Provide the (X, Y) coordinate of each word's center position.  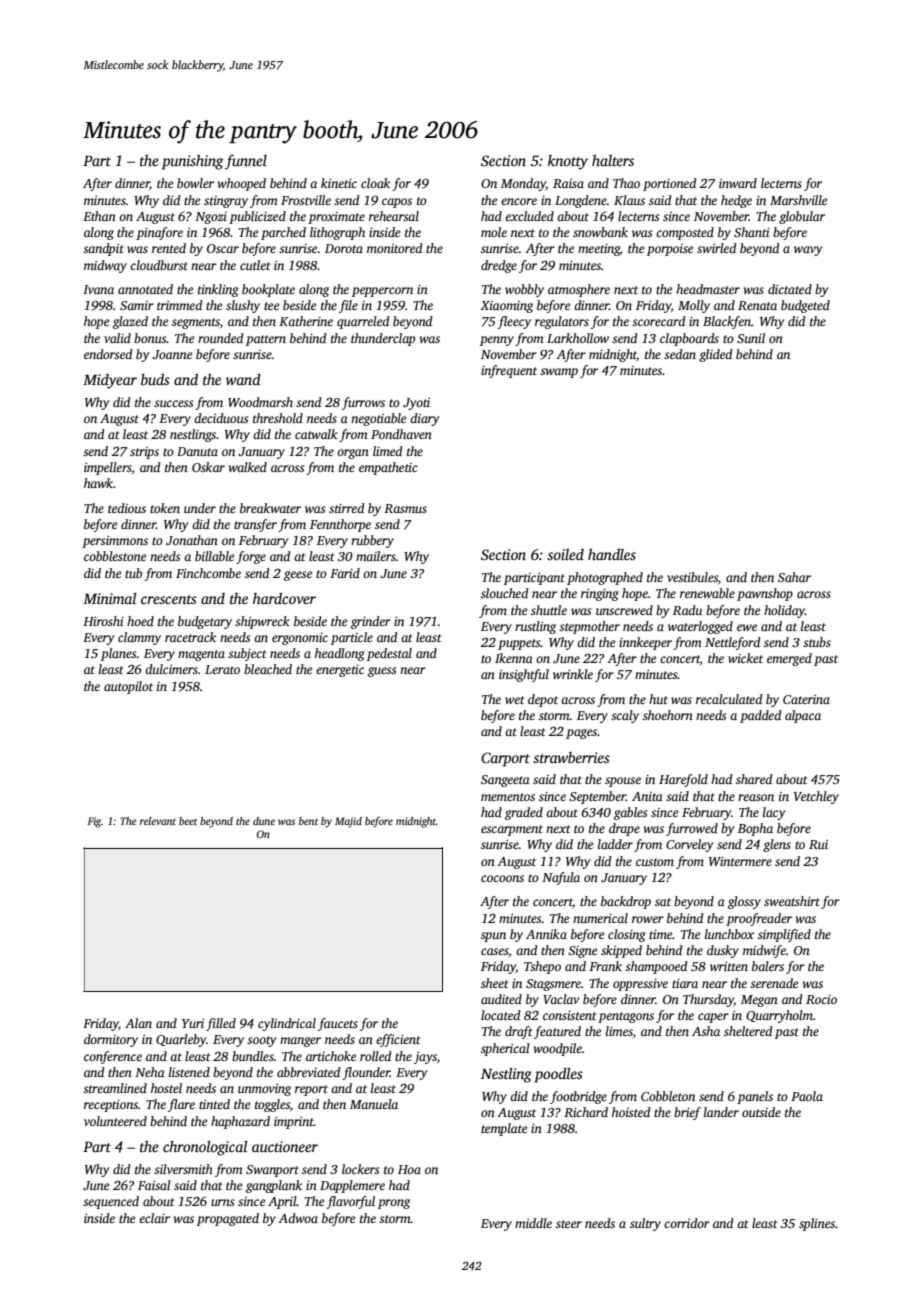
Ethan (99, 216)
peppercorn (382, 292)
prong (394, 1204)
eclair (154, 1218)
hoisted (631, 1112)
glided (716, 355)
